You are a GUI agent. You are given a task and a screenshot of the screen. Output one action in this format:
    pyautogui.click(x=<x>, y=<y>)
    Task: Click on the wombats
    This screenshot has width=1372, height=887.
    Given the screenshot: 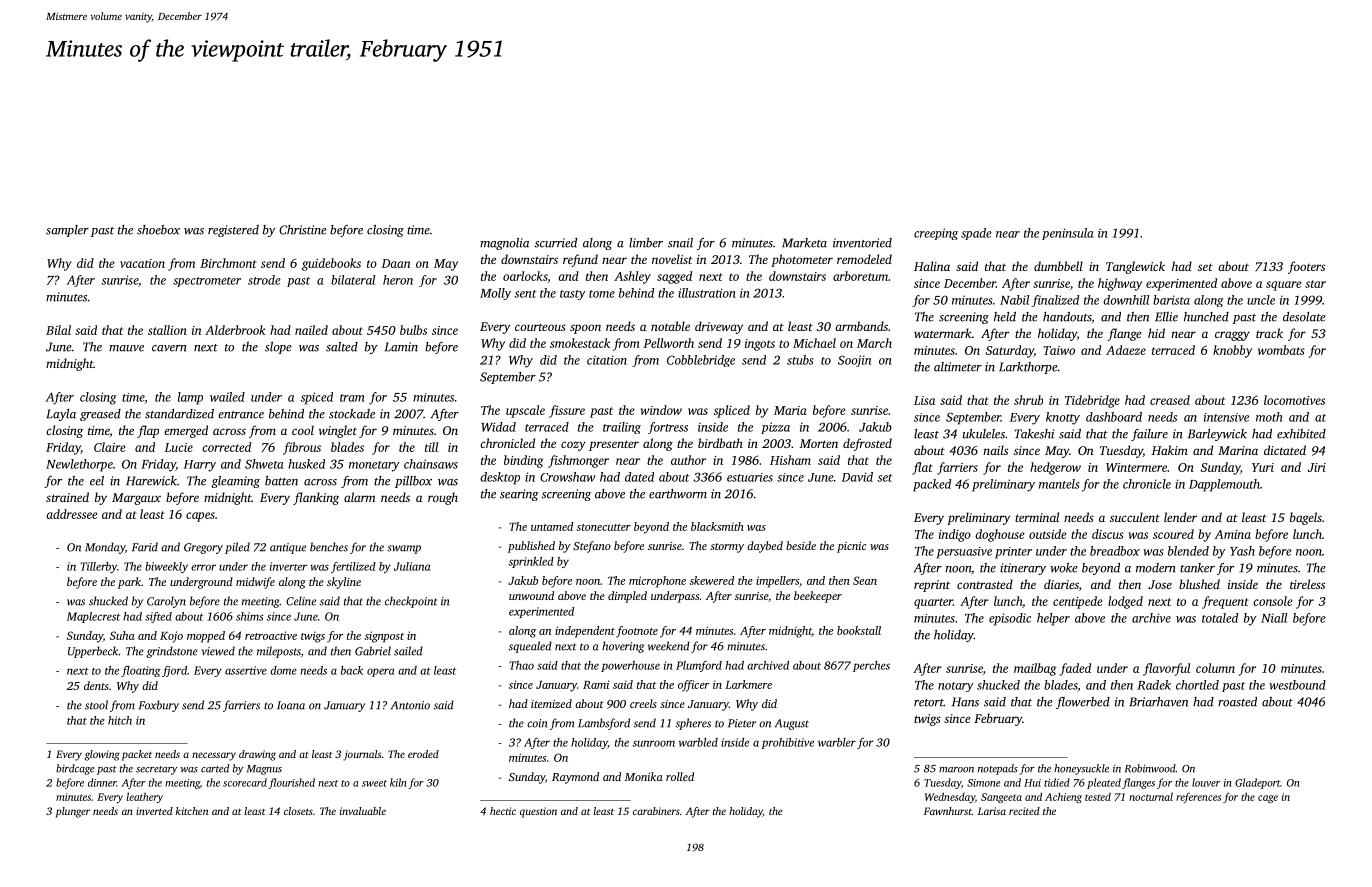 What is the action you would take?
    pyautogui.click(x=1281, y=350)
